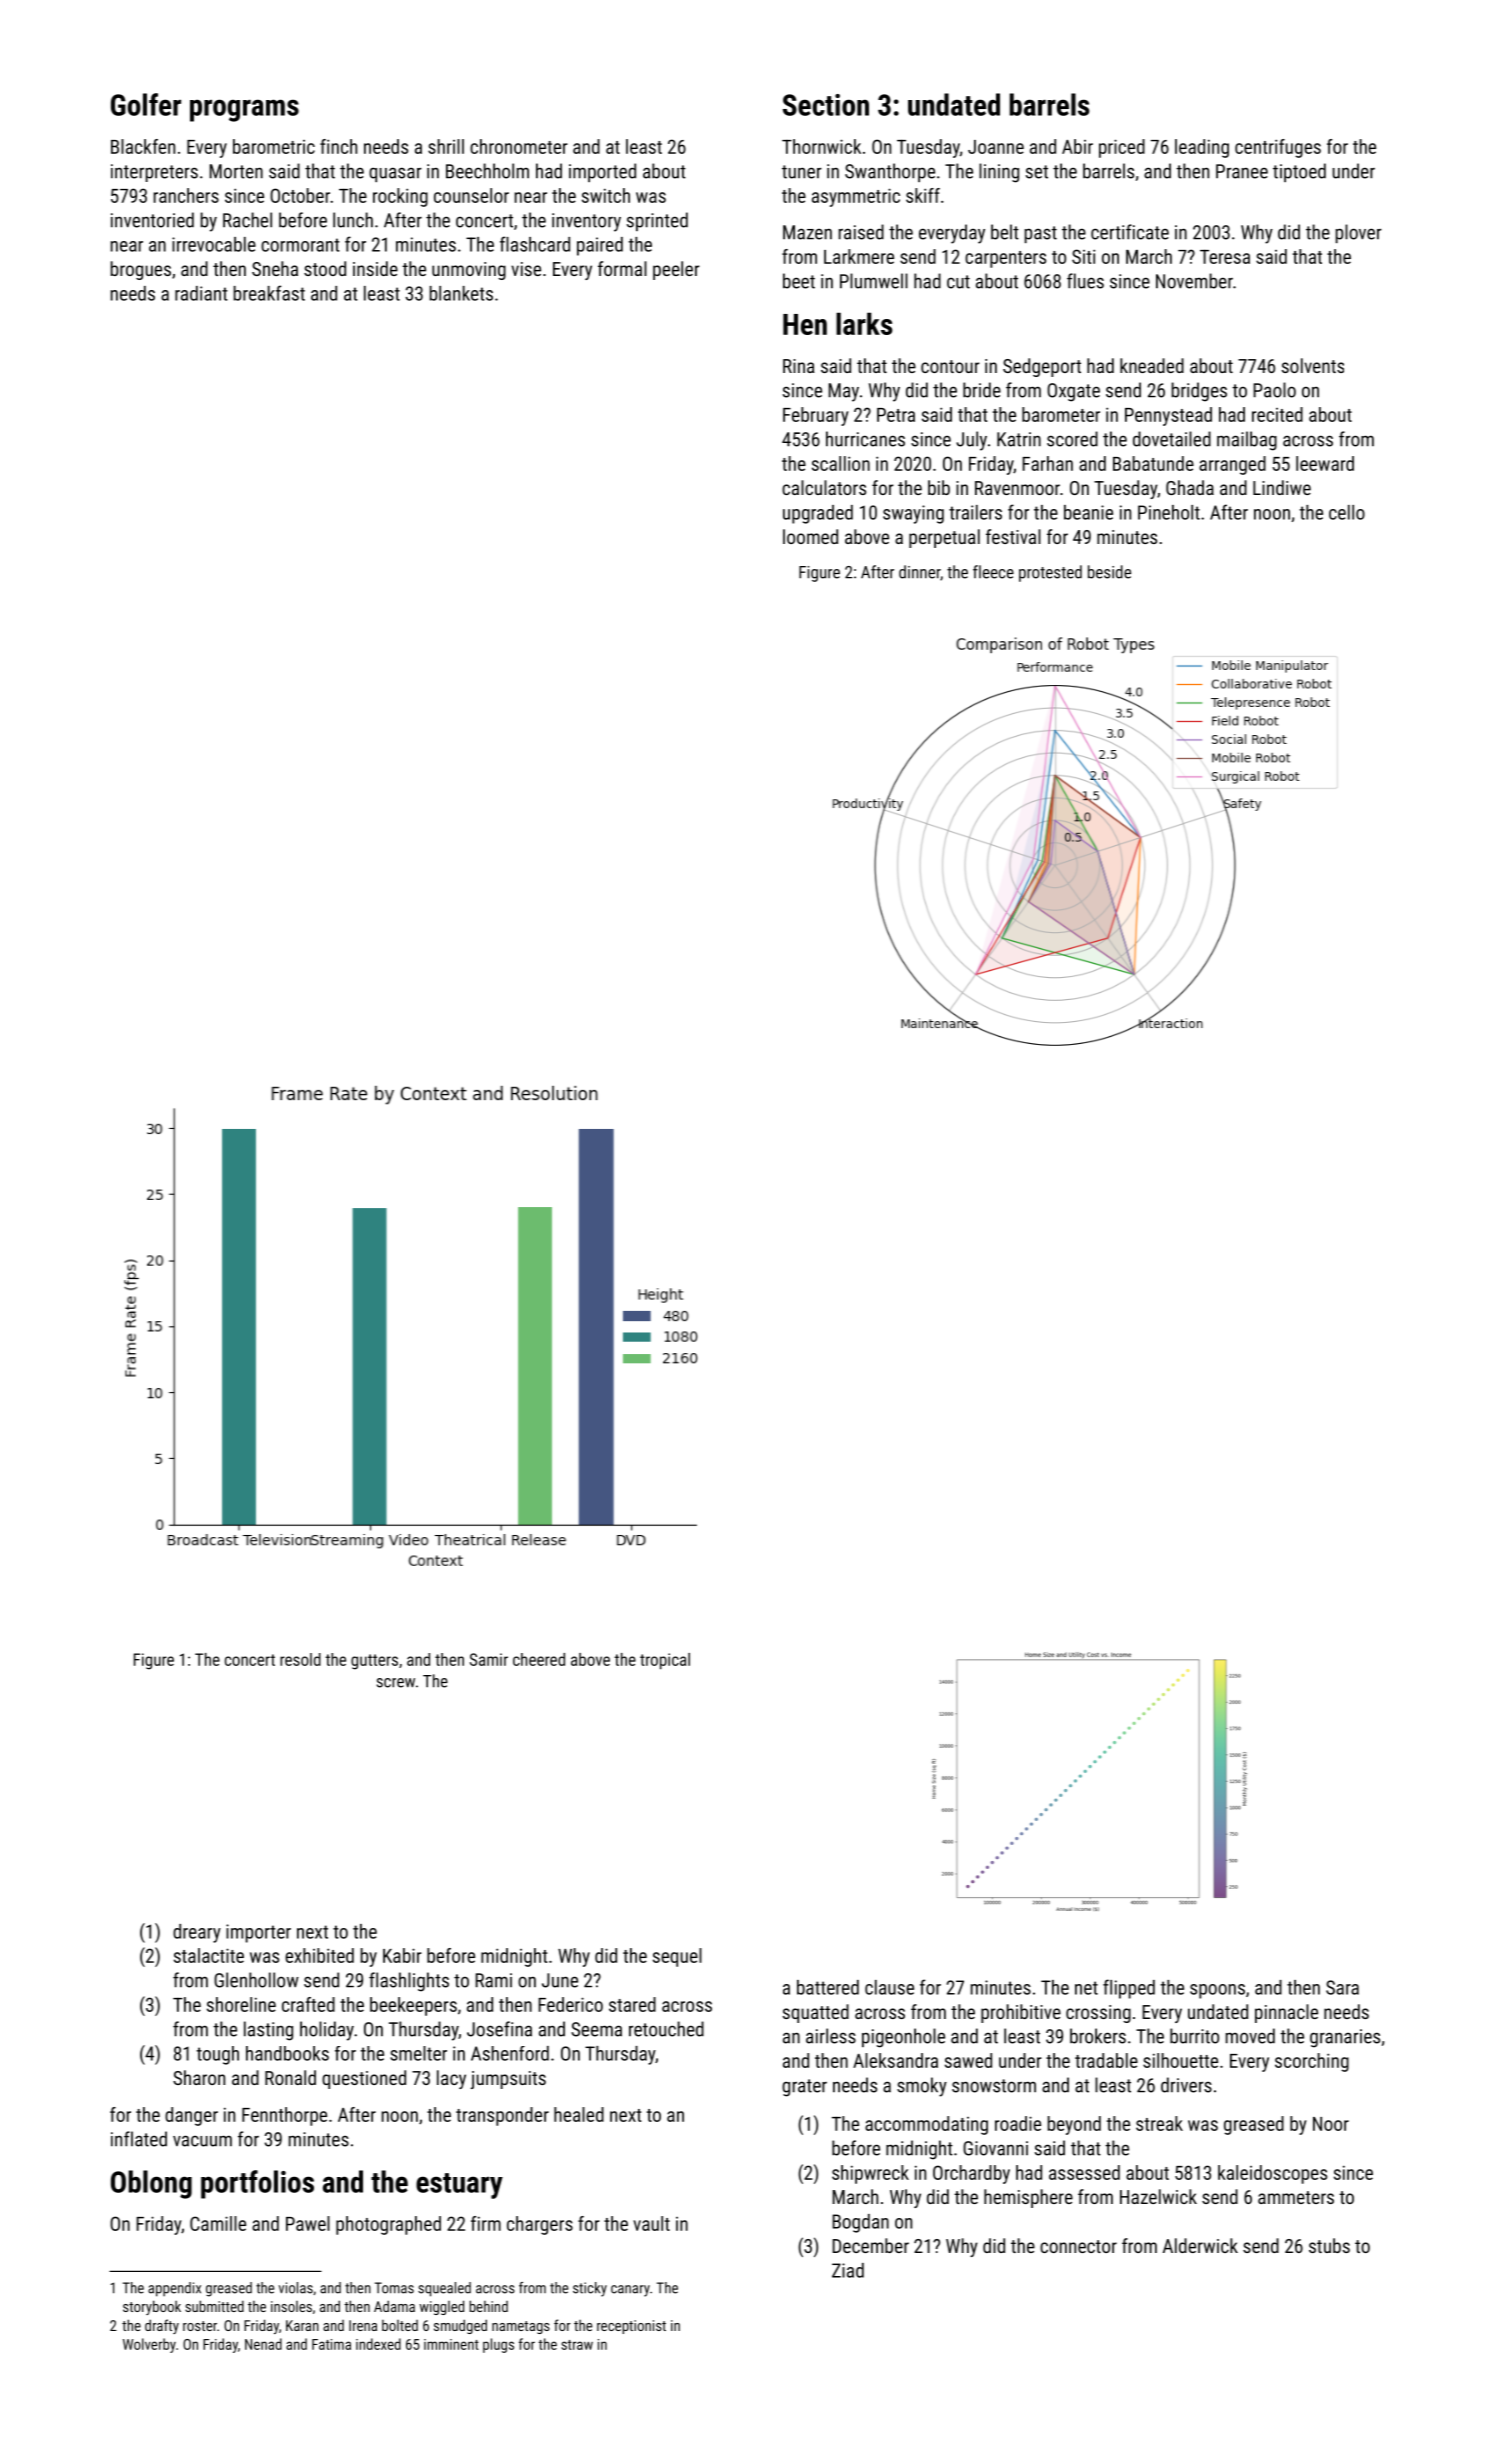 This image has width=1496, height=2464. I want to click on loomed, so click(810, 536).
